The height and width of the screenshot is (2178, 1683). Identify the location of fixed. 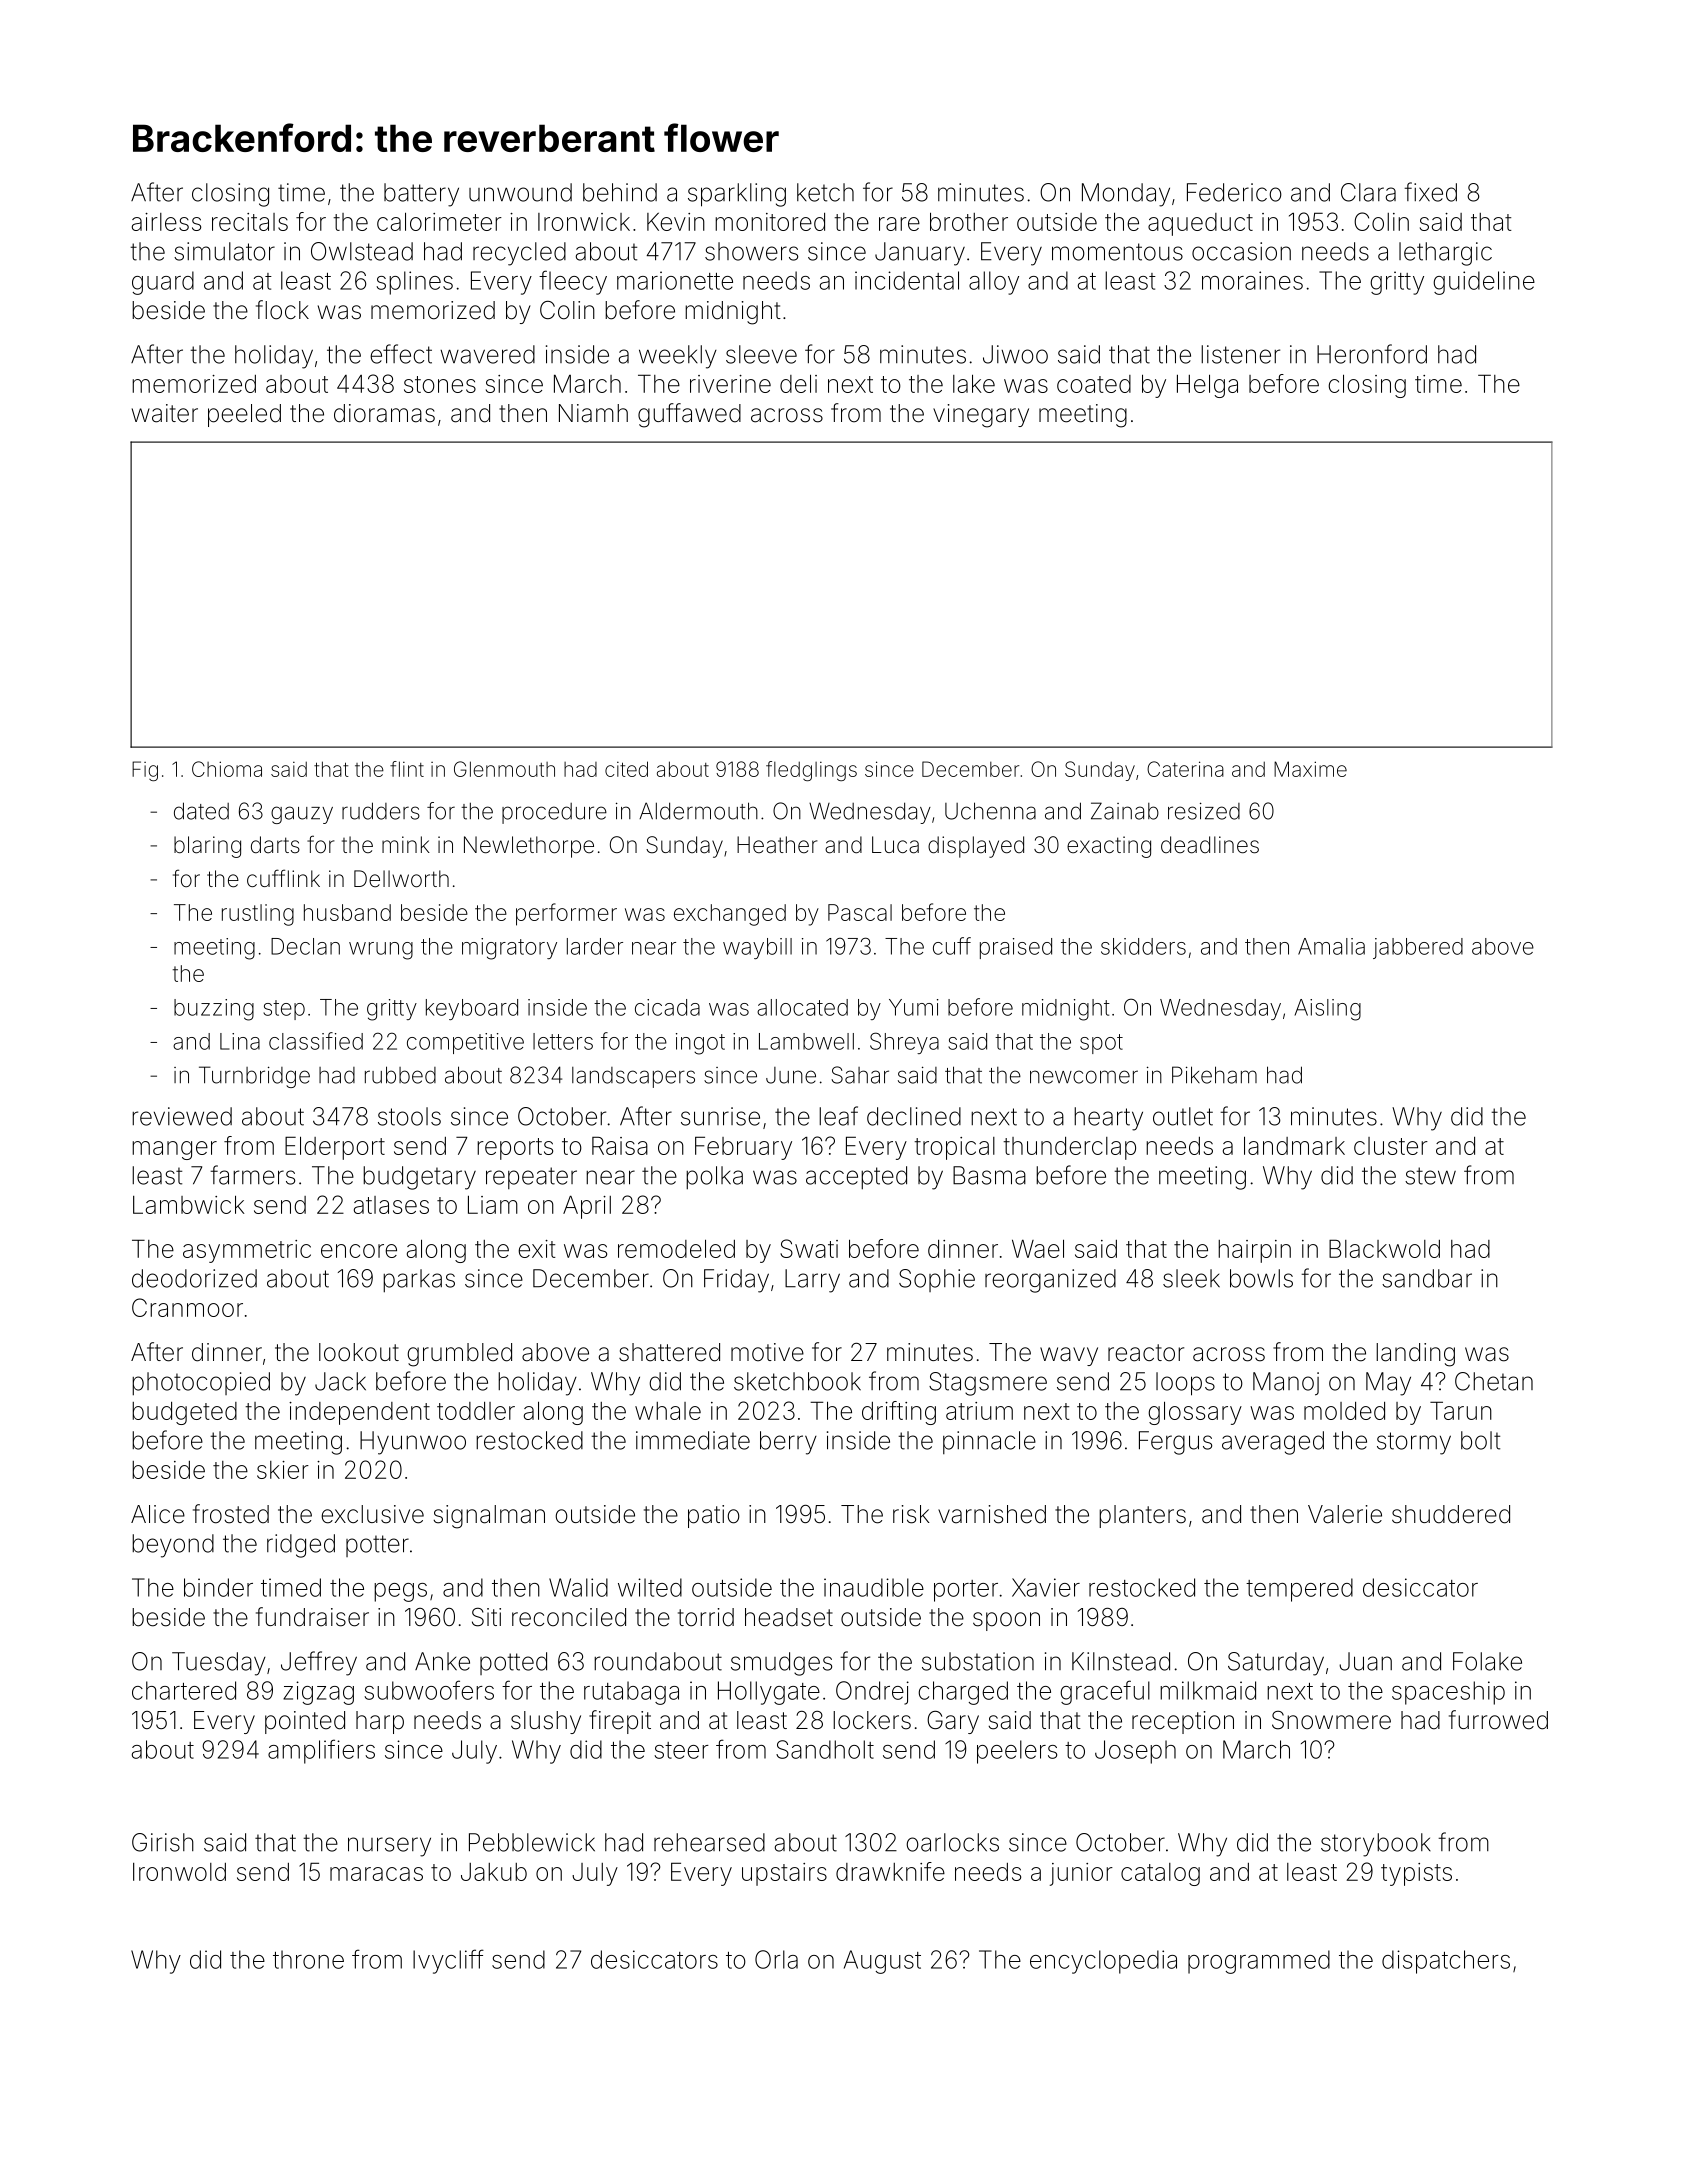
(1430, 192).
